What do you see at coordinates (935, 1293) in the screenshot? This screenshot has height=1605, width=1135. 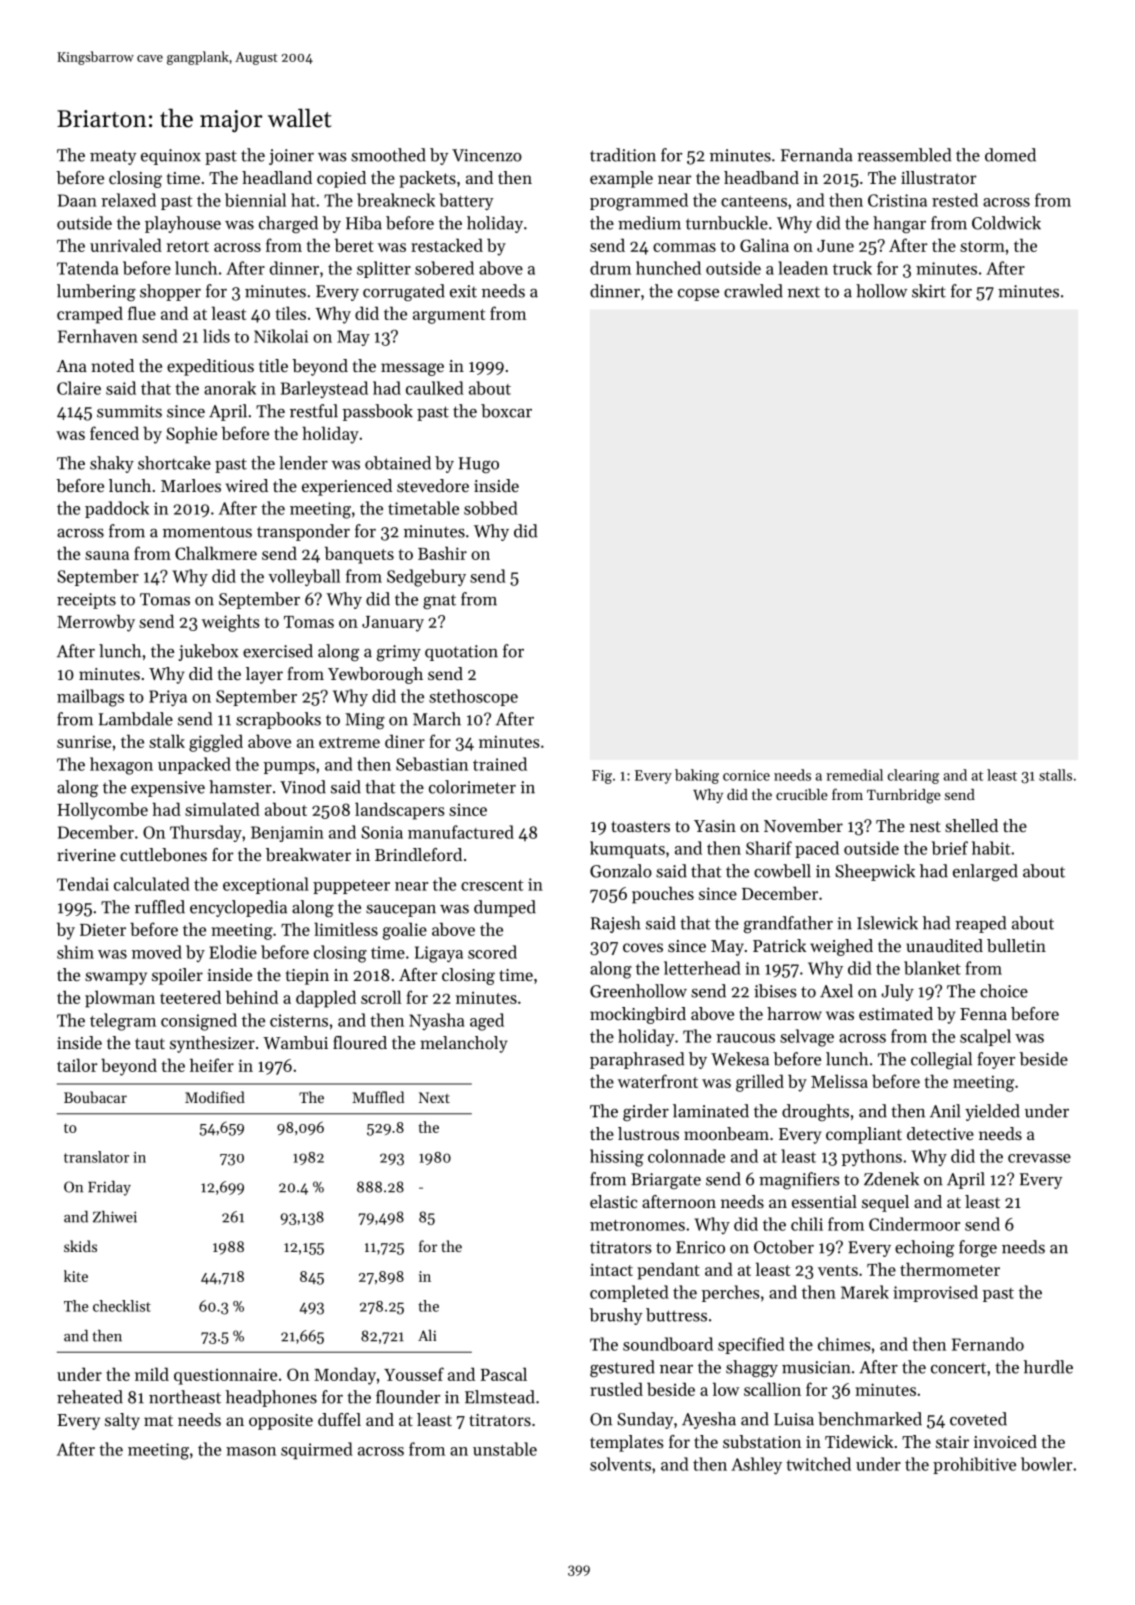 I see `improvised` at bounding box center [935, 1293].
